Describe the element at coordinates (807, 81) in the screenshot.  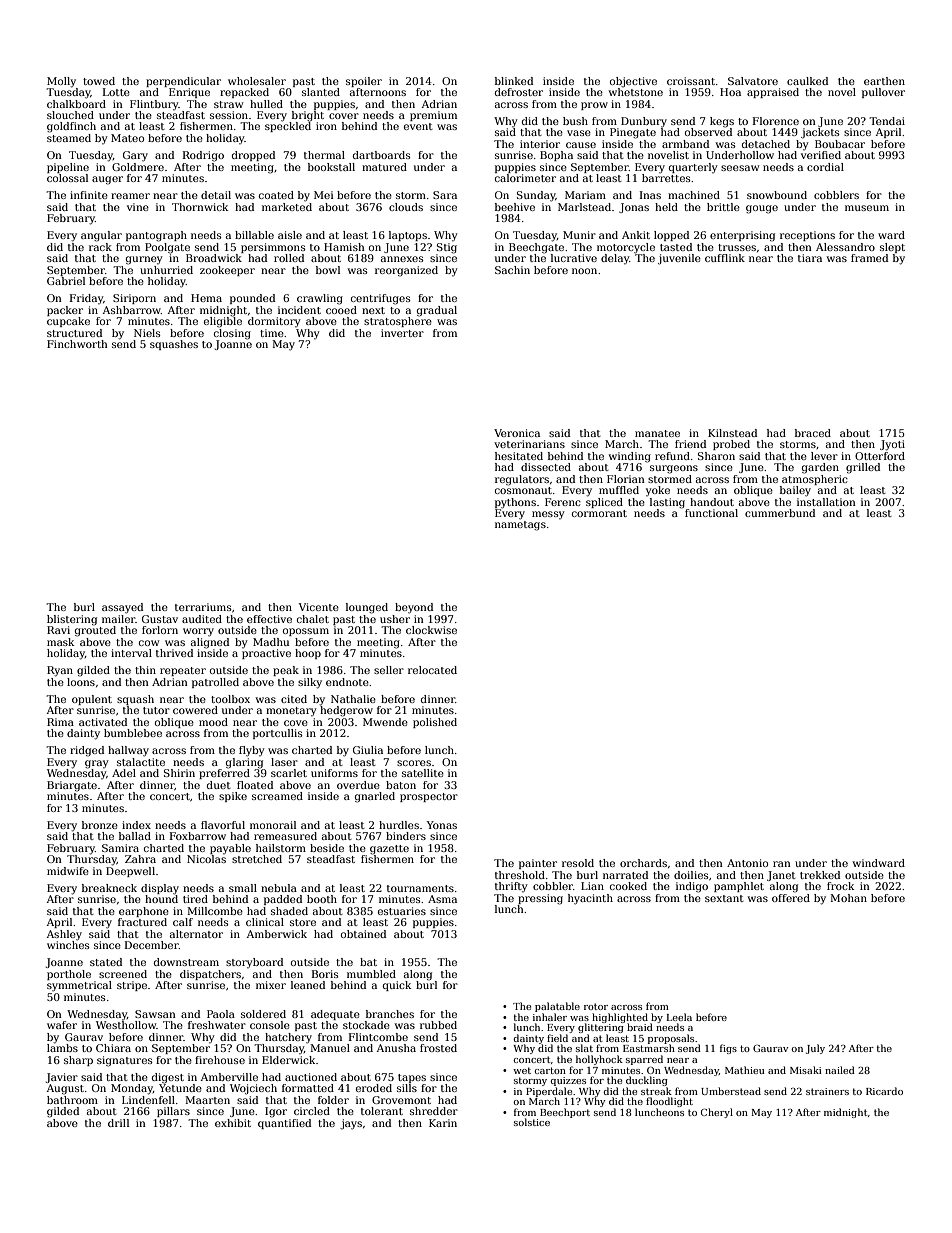
I see `caulked` at that location.
